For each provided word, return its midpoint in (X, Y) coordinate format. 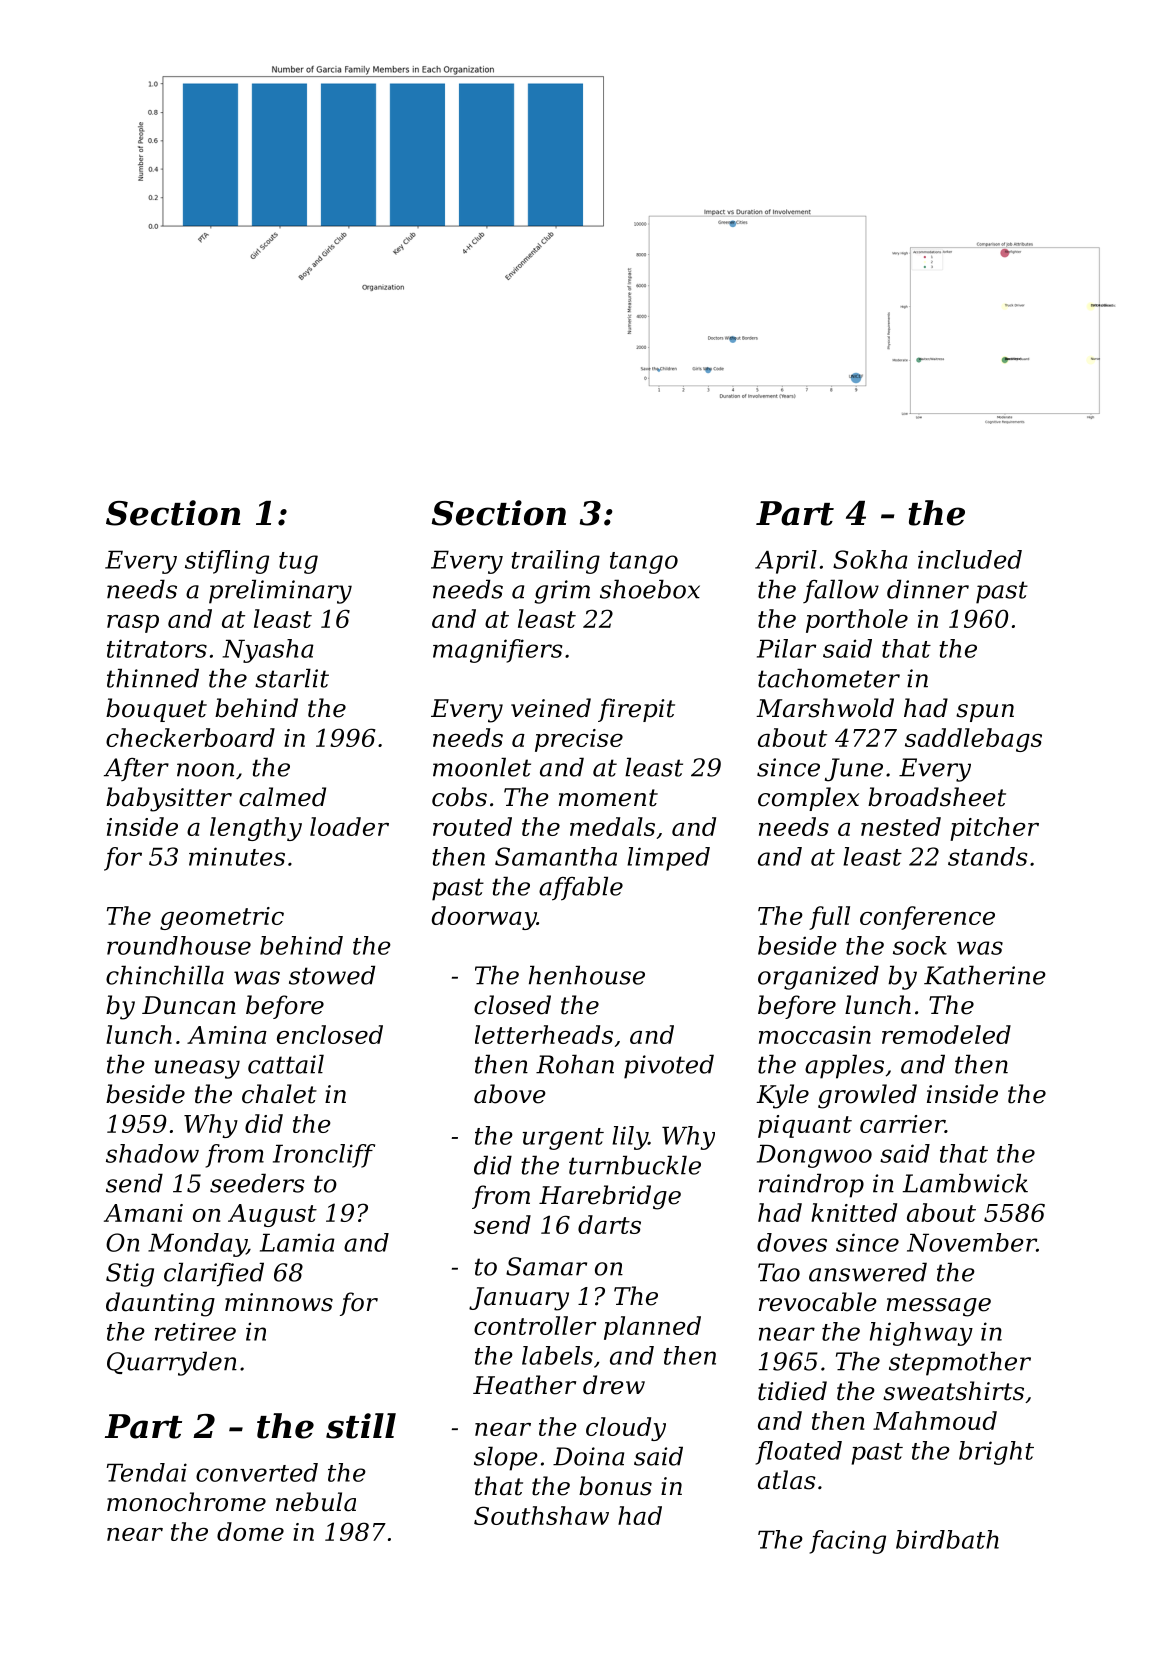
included (970, 559)
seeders (257, 1183)
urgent (563, 1139)
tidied (792, 1391)
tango (644, 563)
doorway (484, 918)
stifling (227, 562)
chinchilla (165, 975)
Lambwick (965, 1183)
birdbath (947, 1539)
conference (927, 918)
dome (250, 1531)
